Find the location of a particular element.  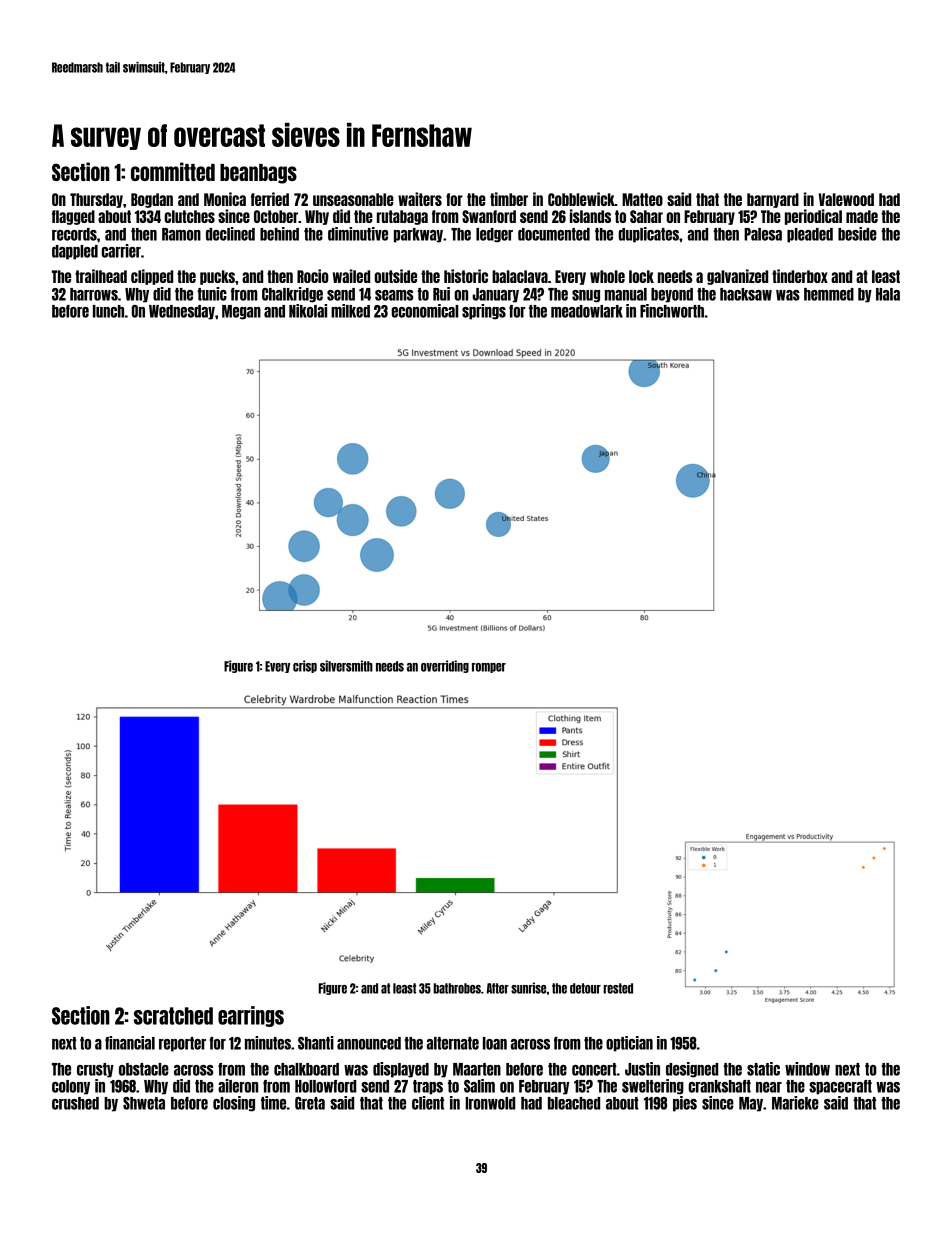

waiters is located at coordinates (420, 199).
